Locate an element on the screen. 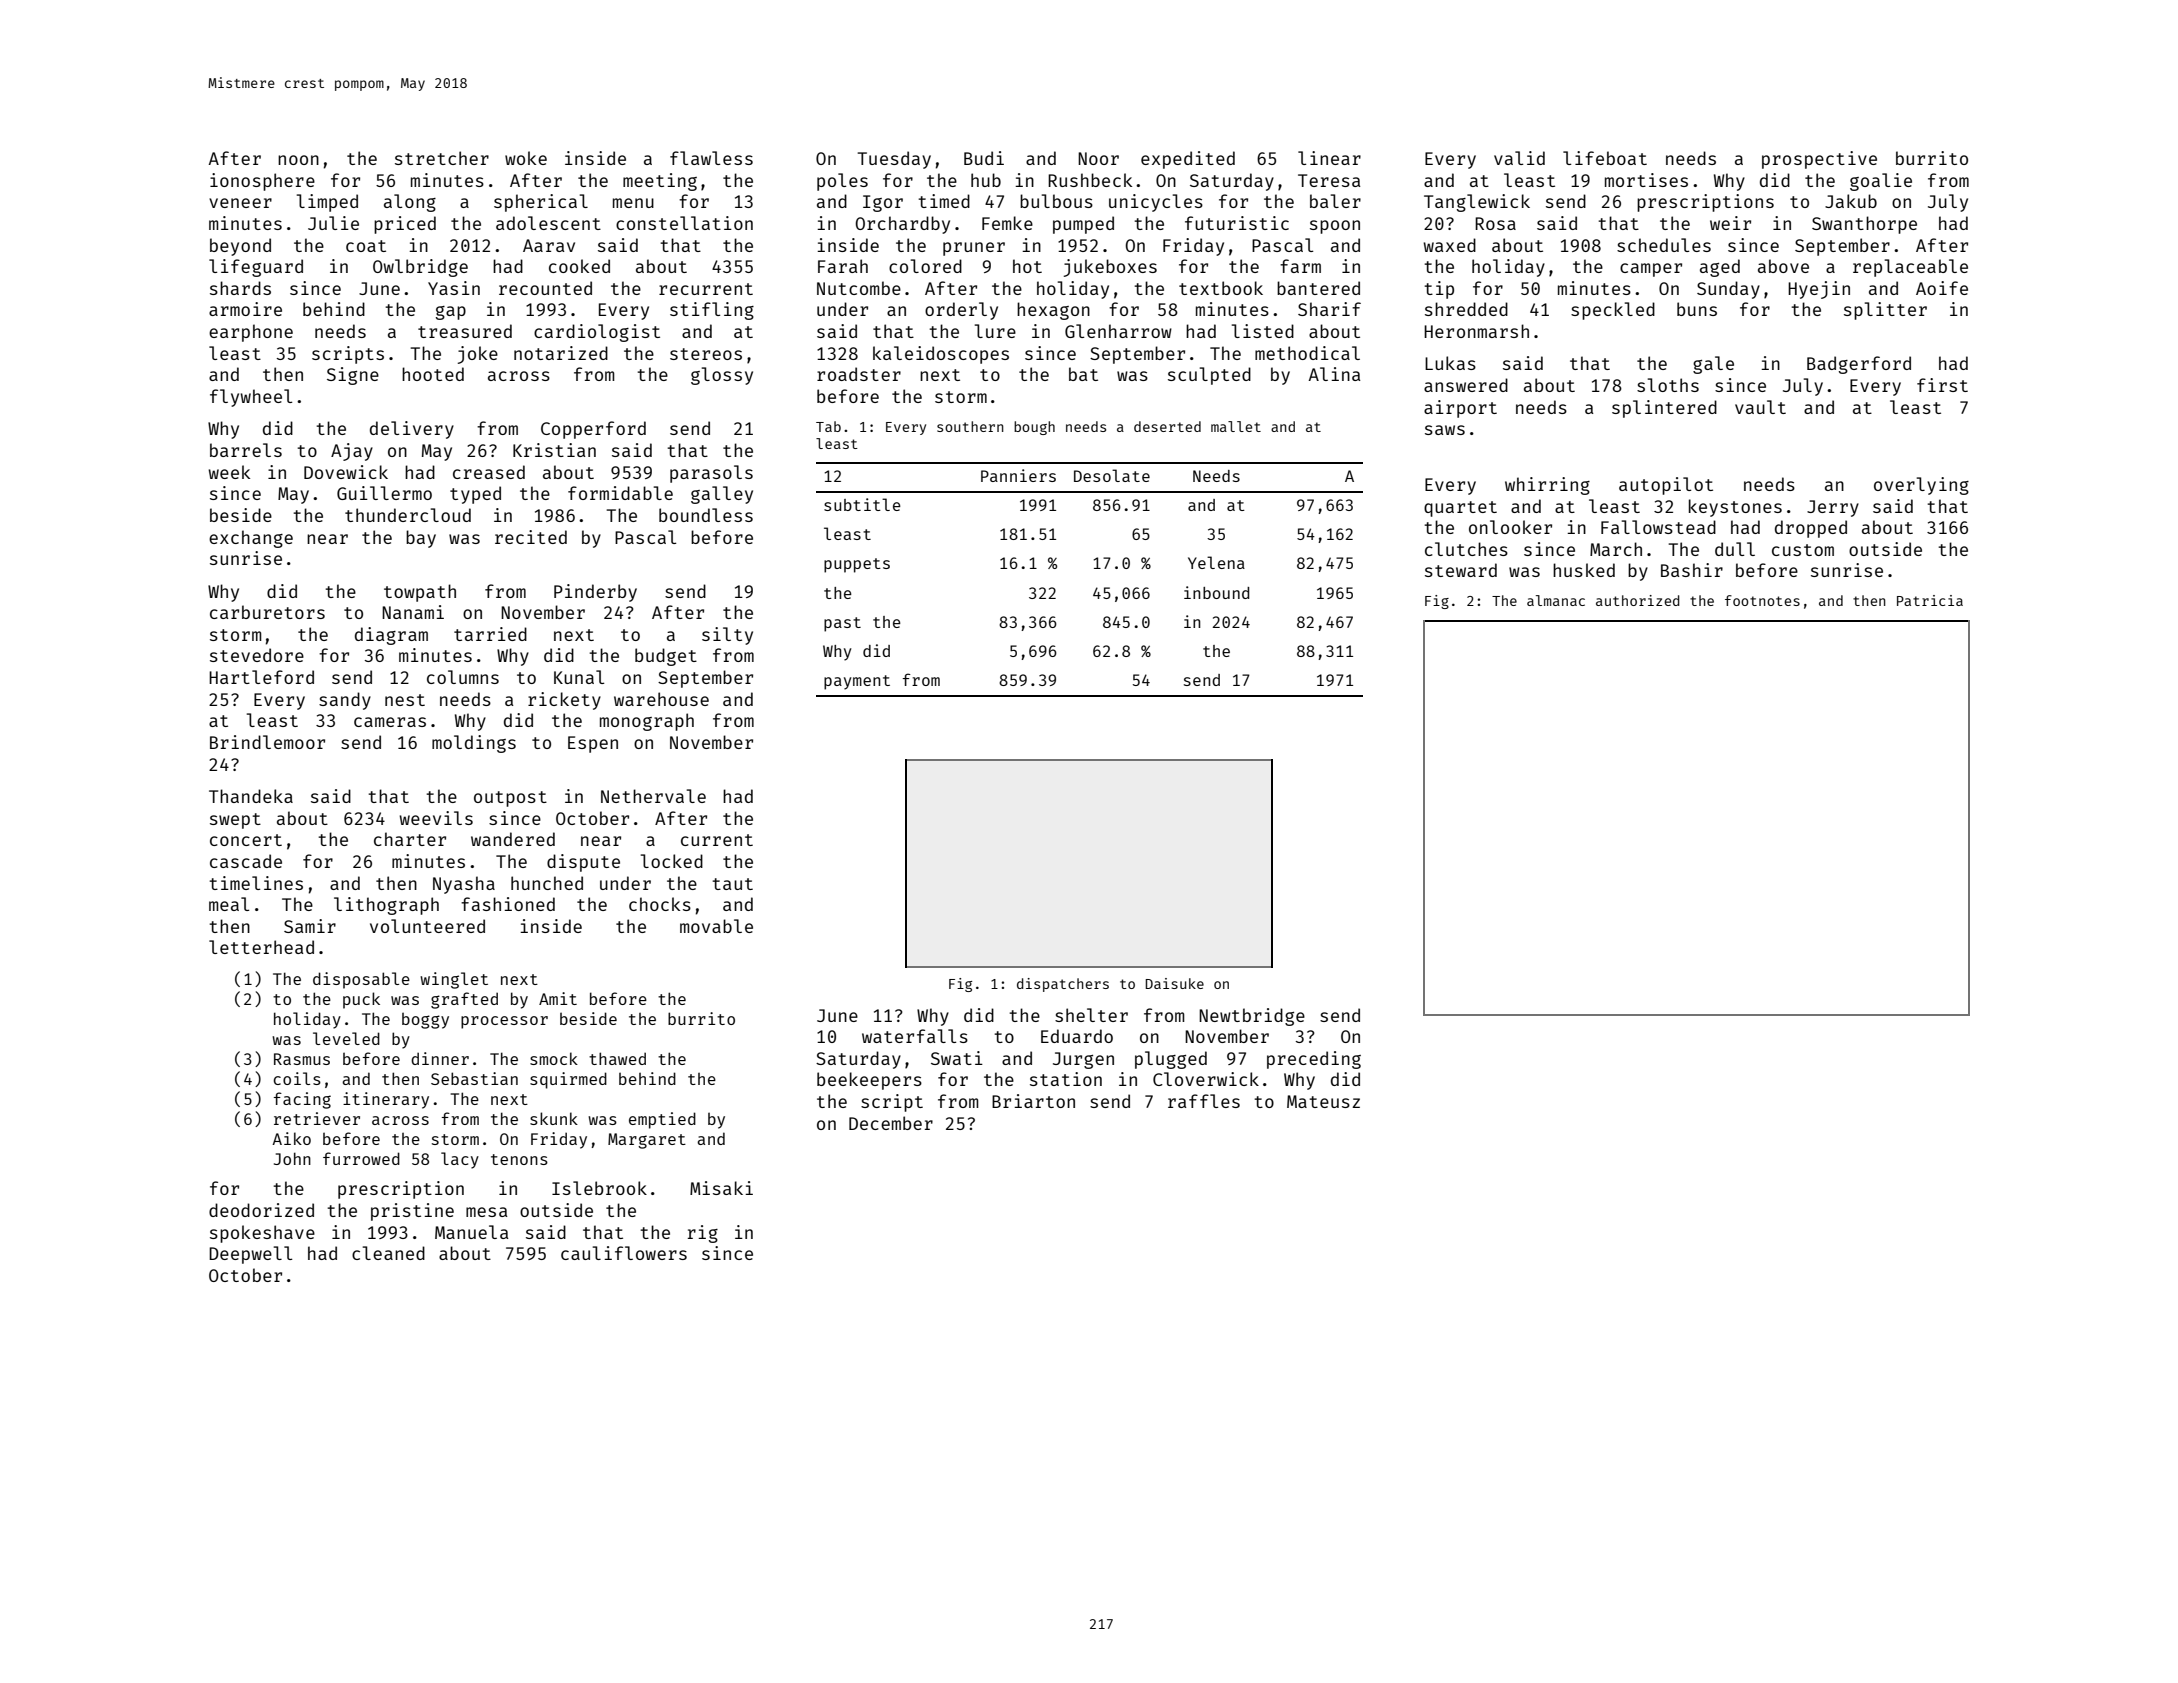  Deepwell is located at coordinates (250, 1255).
